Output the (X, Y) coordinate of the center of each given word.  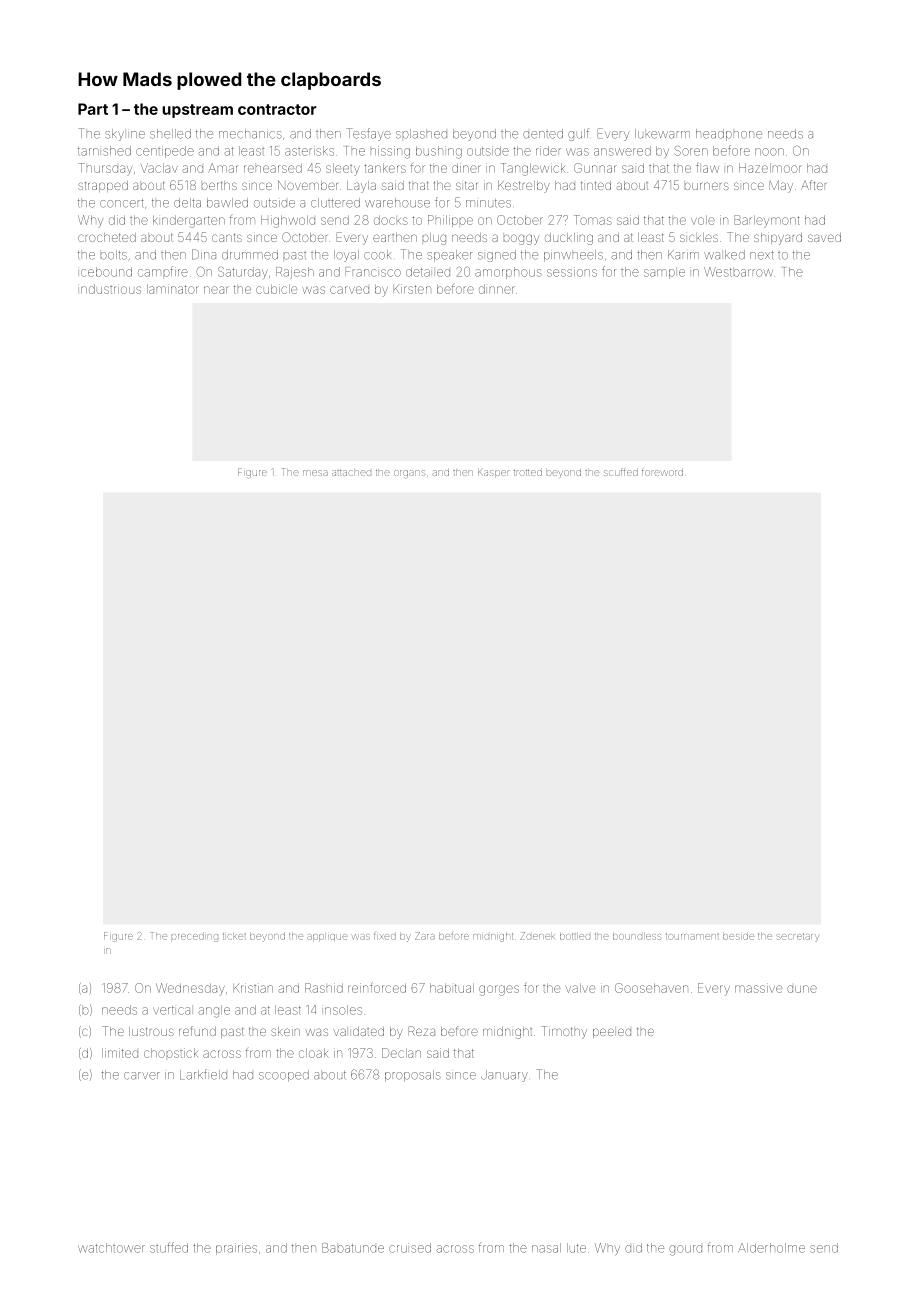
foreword (662, 473)
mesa (315, 473)
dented (543, 134)
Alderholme (771, 1248)
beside (738, 937)
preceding (195, 938)
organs (410, 474)
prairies (236, 1249)
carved (349, 290)
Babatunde (353, 1248)
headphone (729, 135)
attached (351, 473)
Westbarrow (738, 272)
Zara (425, 936)
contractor (277, 109)
